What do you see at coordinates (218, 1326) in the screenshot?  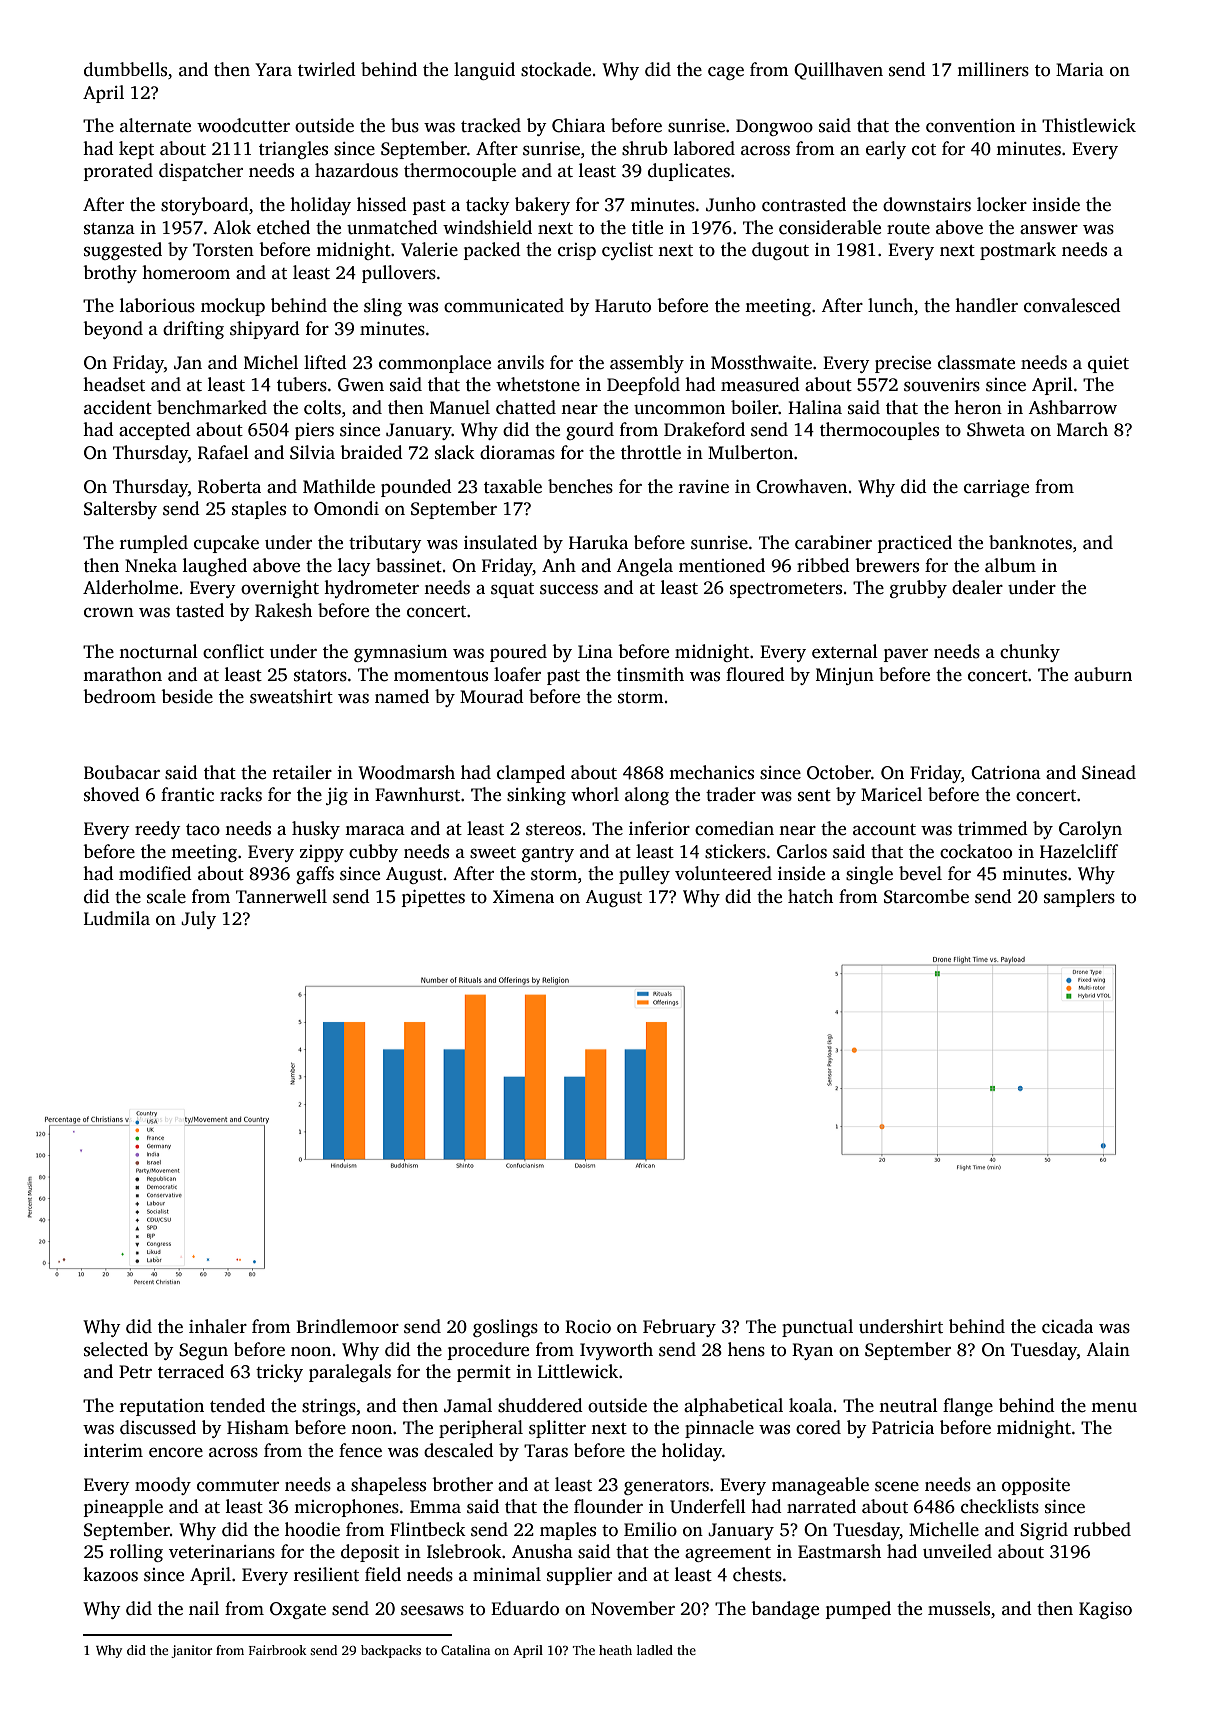 I see `inhaler` at bounding box center [218, 1326].
